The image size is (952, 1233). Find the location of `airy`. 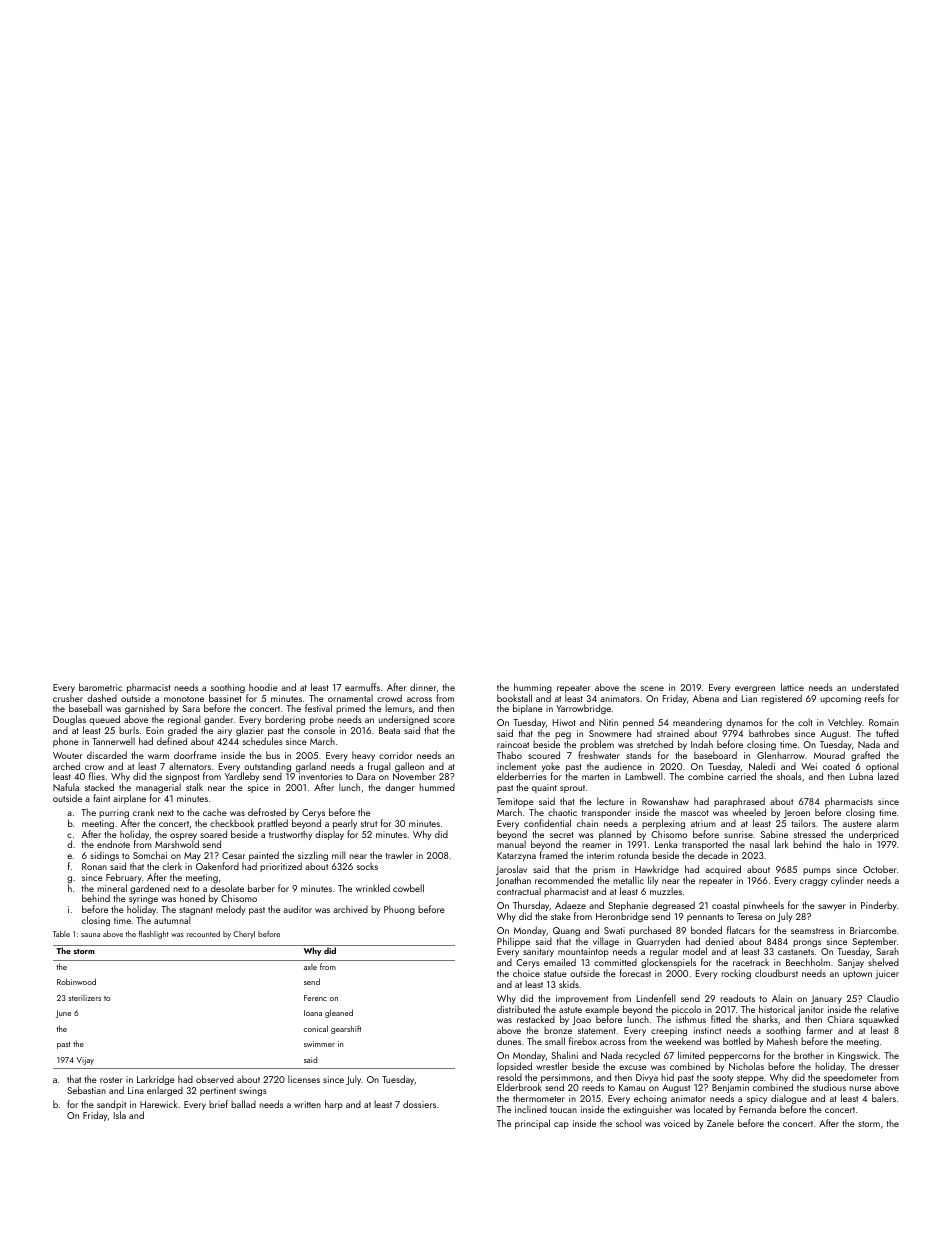

airy is located at coordinates (224, 731).
